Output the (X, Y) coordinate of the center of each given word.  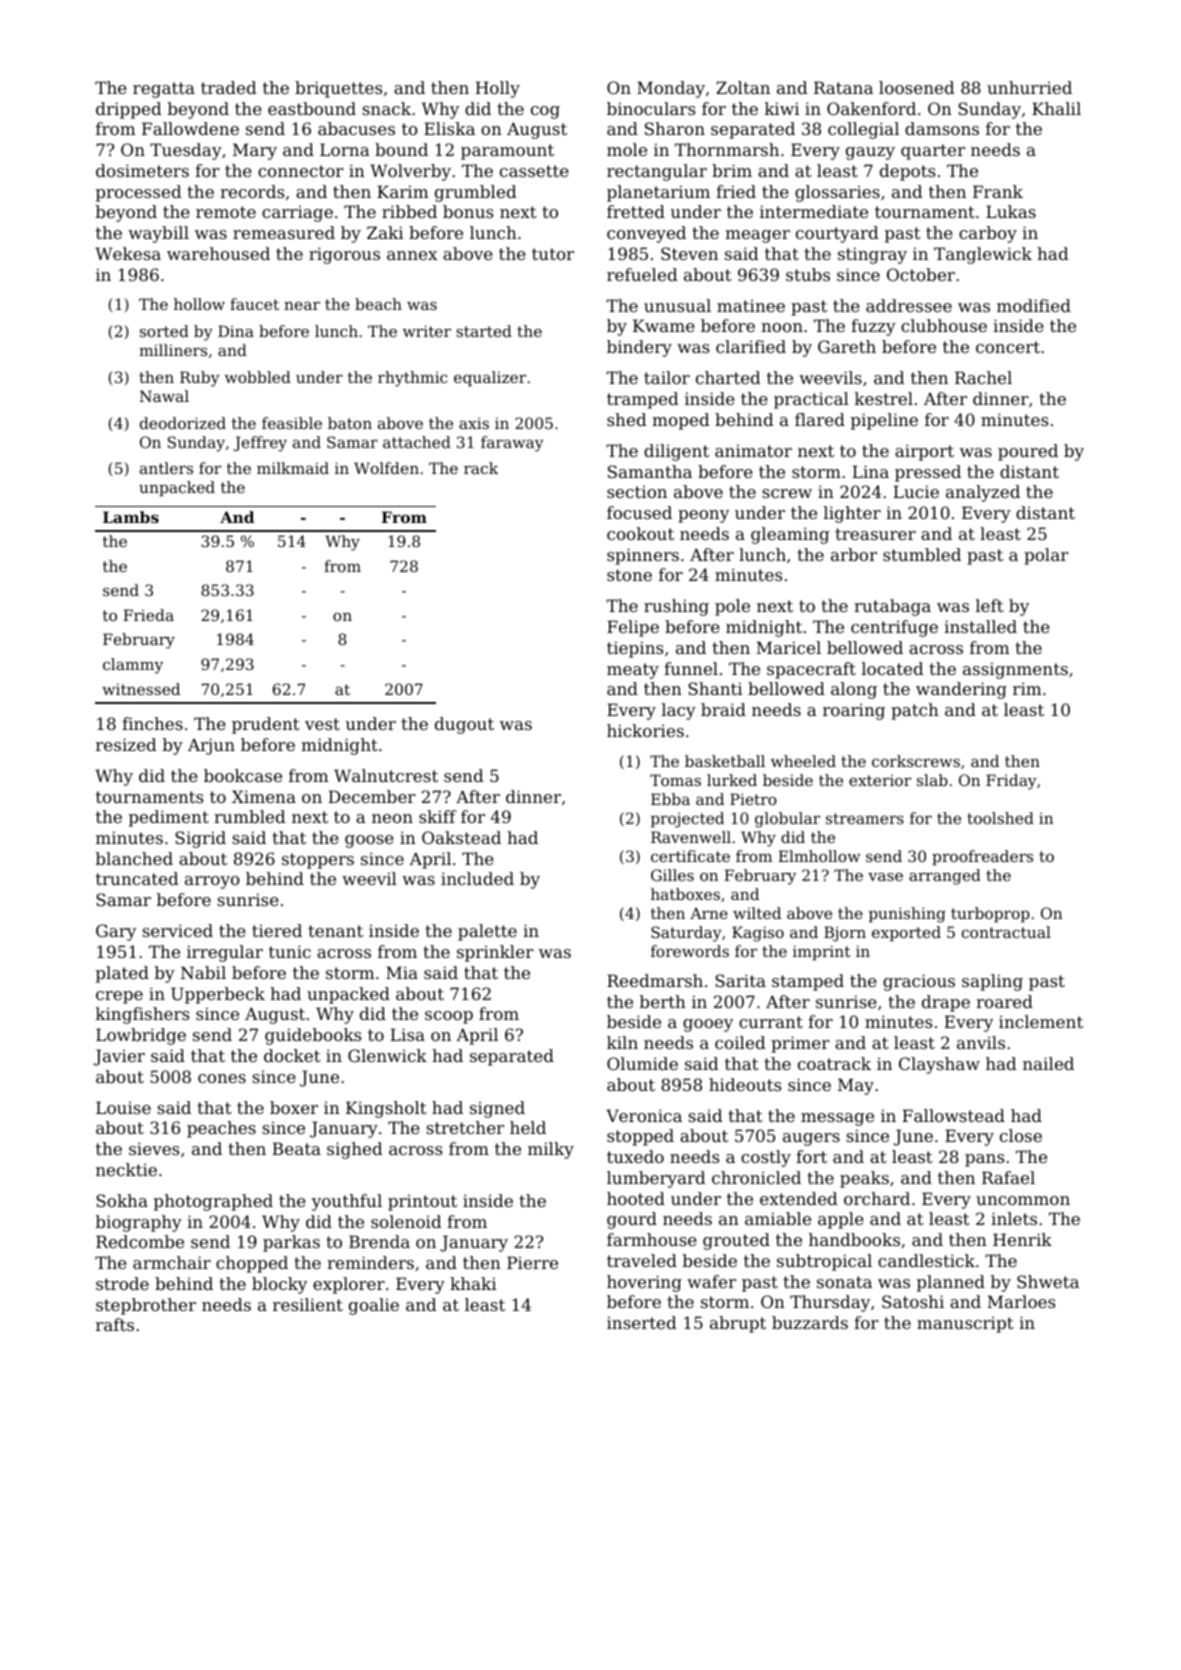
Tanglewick (983, 255)
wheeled (803, 761)
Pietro (753, 799)
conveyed (646, 234)
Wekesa (128, 253)
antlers (166, 468)
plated (122, 974)
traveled (642, 1260)
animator (753, 451)
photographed (213, 1202)
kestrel (884, 398)
